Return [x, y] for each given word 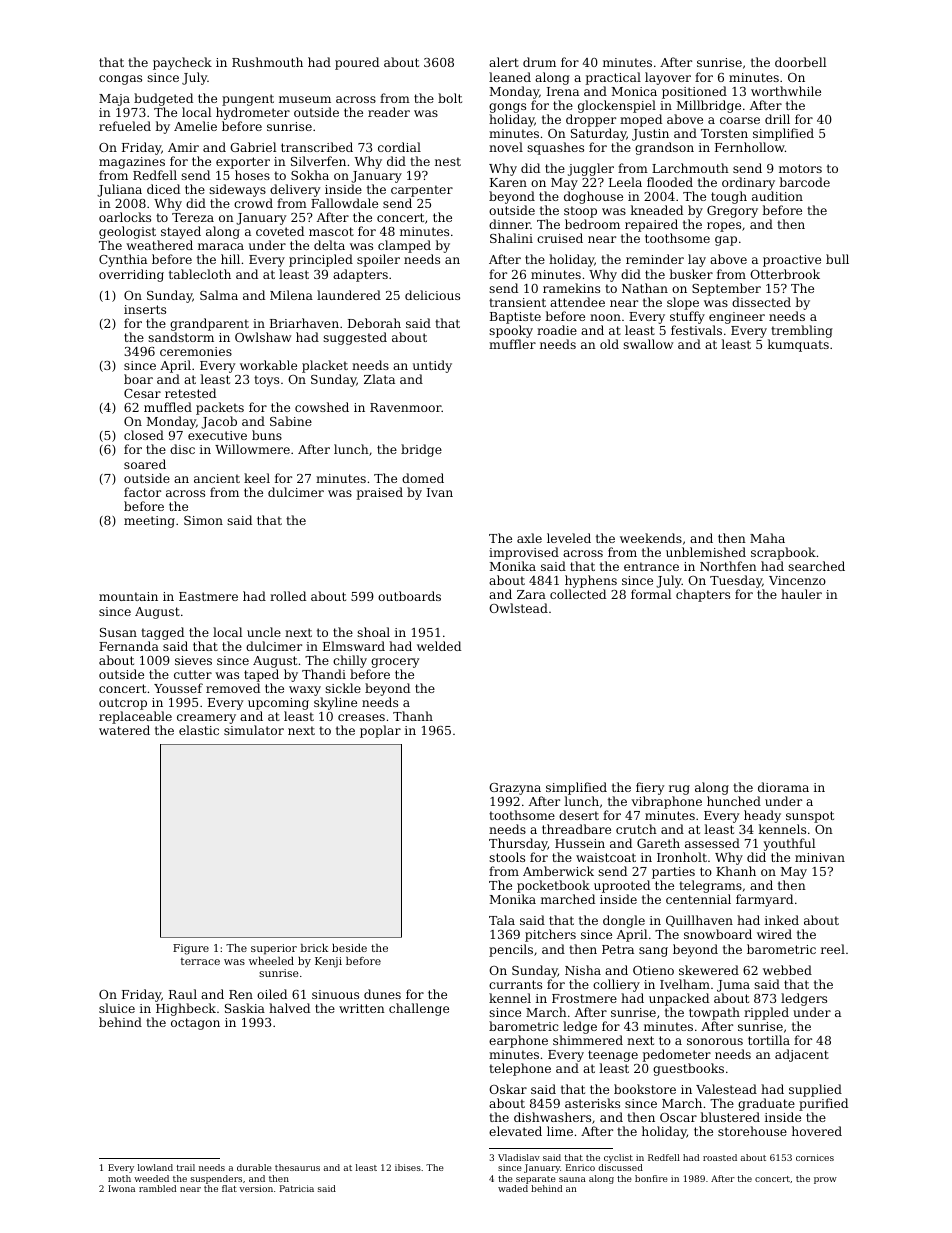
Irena [563, 91]
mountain [128, 596]
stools [507, 857]
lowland [155, 1167]
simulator [254, 730]
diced [163, 189]
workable [268, 365]
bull [837, 259]
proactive [792, 261]
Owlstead [518, 608]
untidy [432, 366]
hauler [801, 594]
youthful [789, 844]
